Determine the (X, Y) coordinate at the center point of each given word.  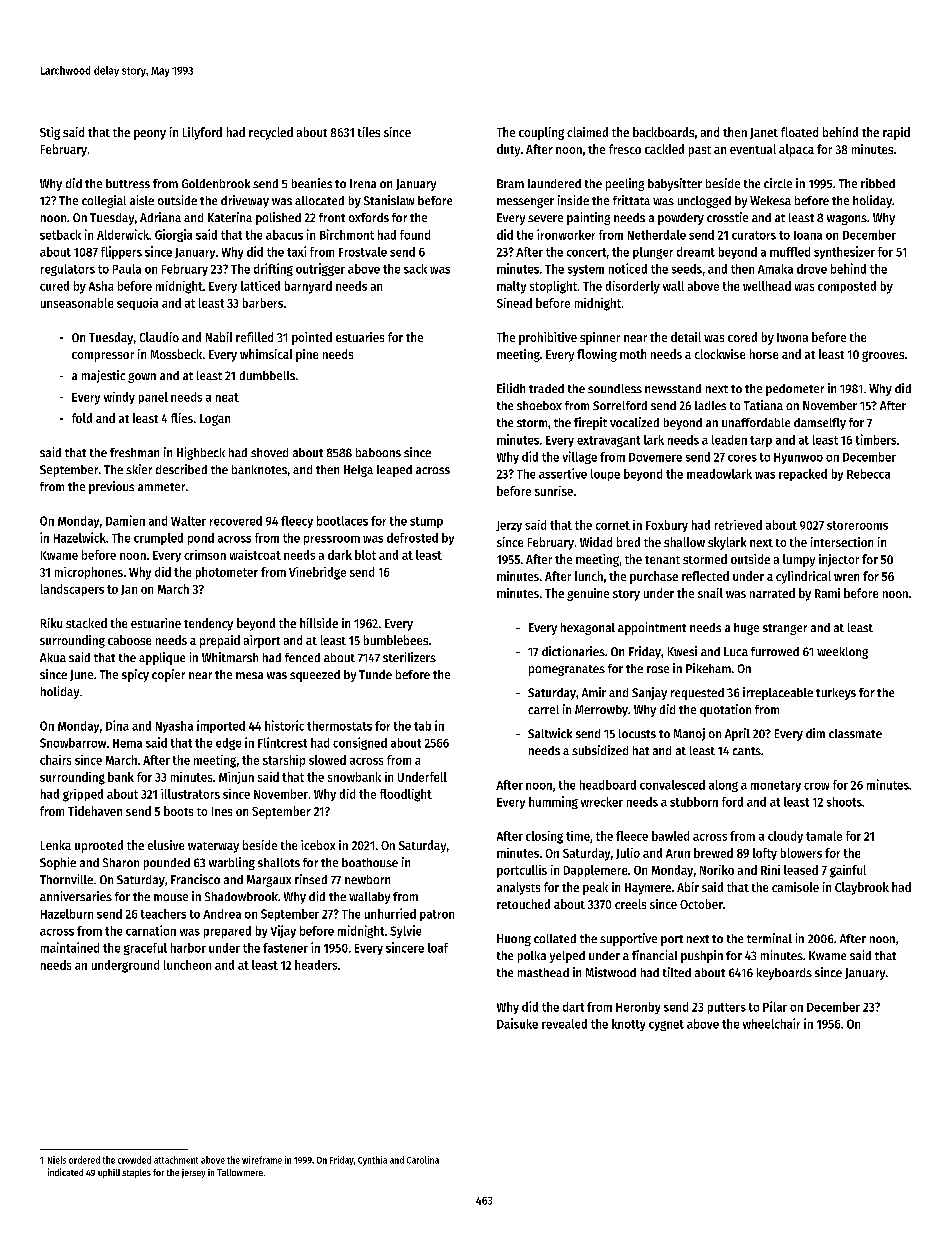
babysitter (675, 184)
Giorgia (173, 235)
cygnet (666, 1025)
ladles (710, 405)
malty (511, 287)
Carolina (423, 1160)
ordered (84, 1160)
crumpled (158, 539)
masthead (543, 972)
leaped (394, 471)
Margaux (269, 881)
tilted (677, 972)
